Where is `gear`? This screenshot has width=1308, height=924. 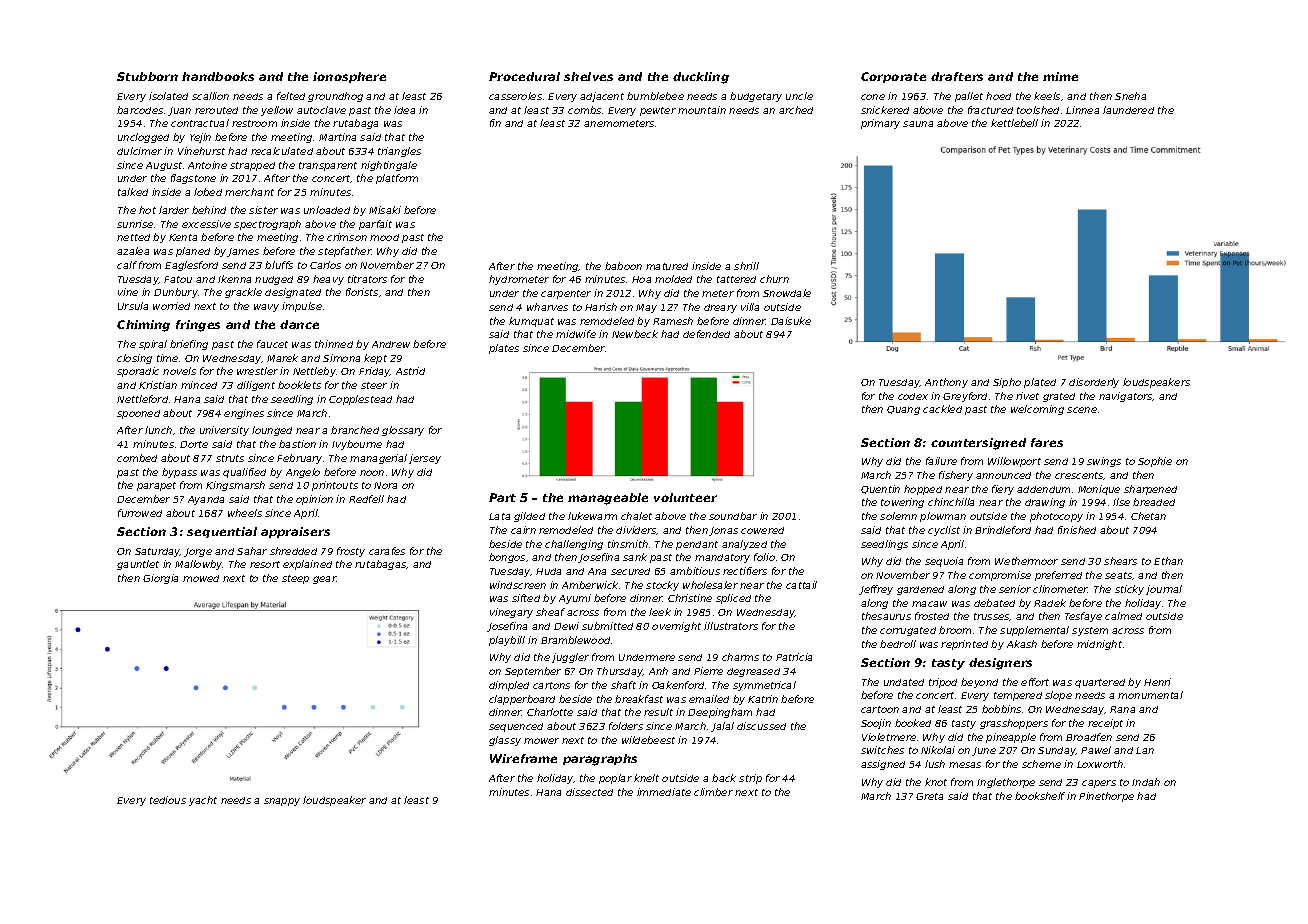
gear is located at coordinates (324, 580).
